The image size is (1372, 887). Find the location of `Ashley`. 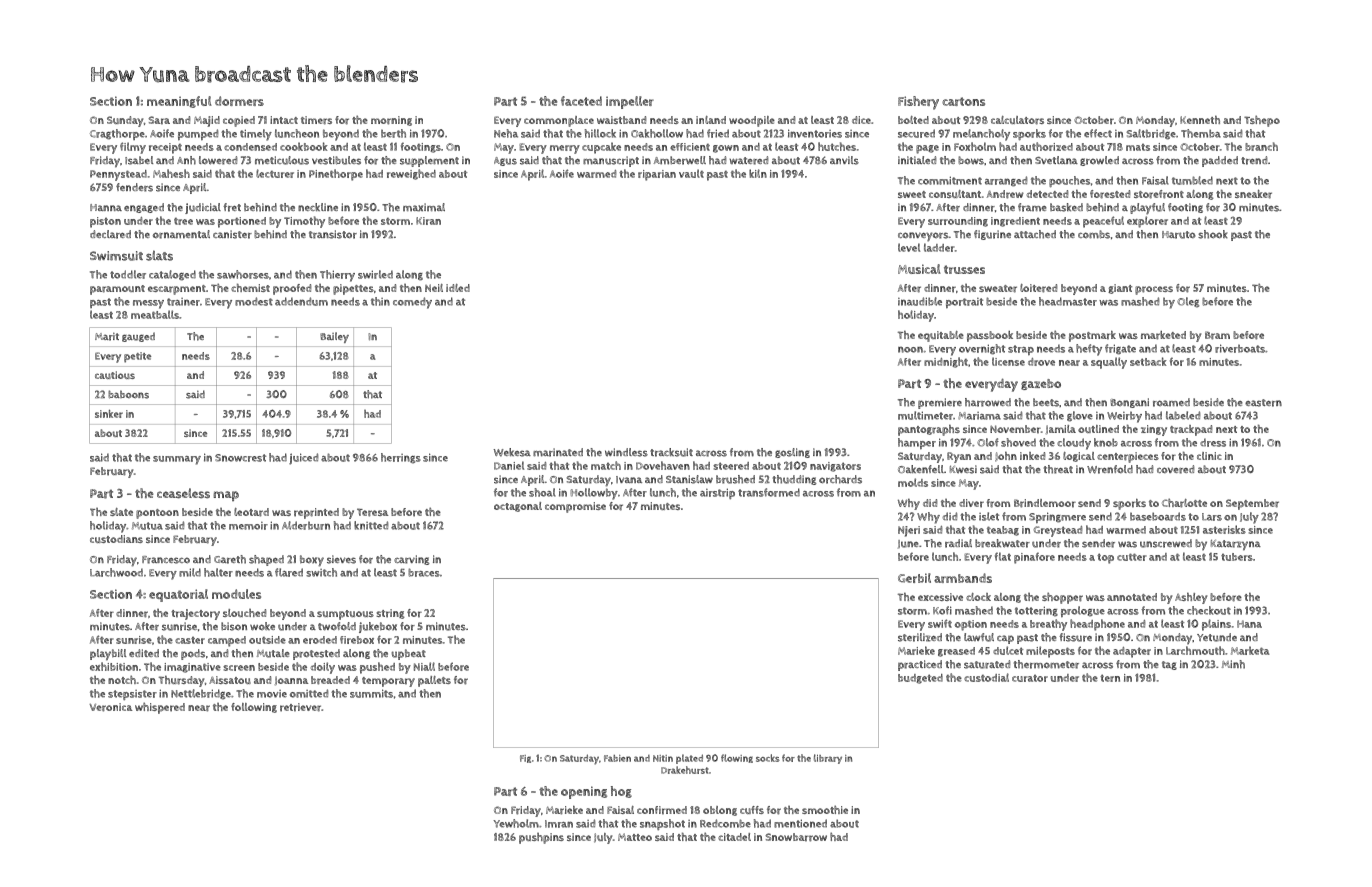

Ashley is located at coordinates (1191, 598).
